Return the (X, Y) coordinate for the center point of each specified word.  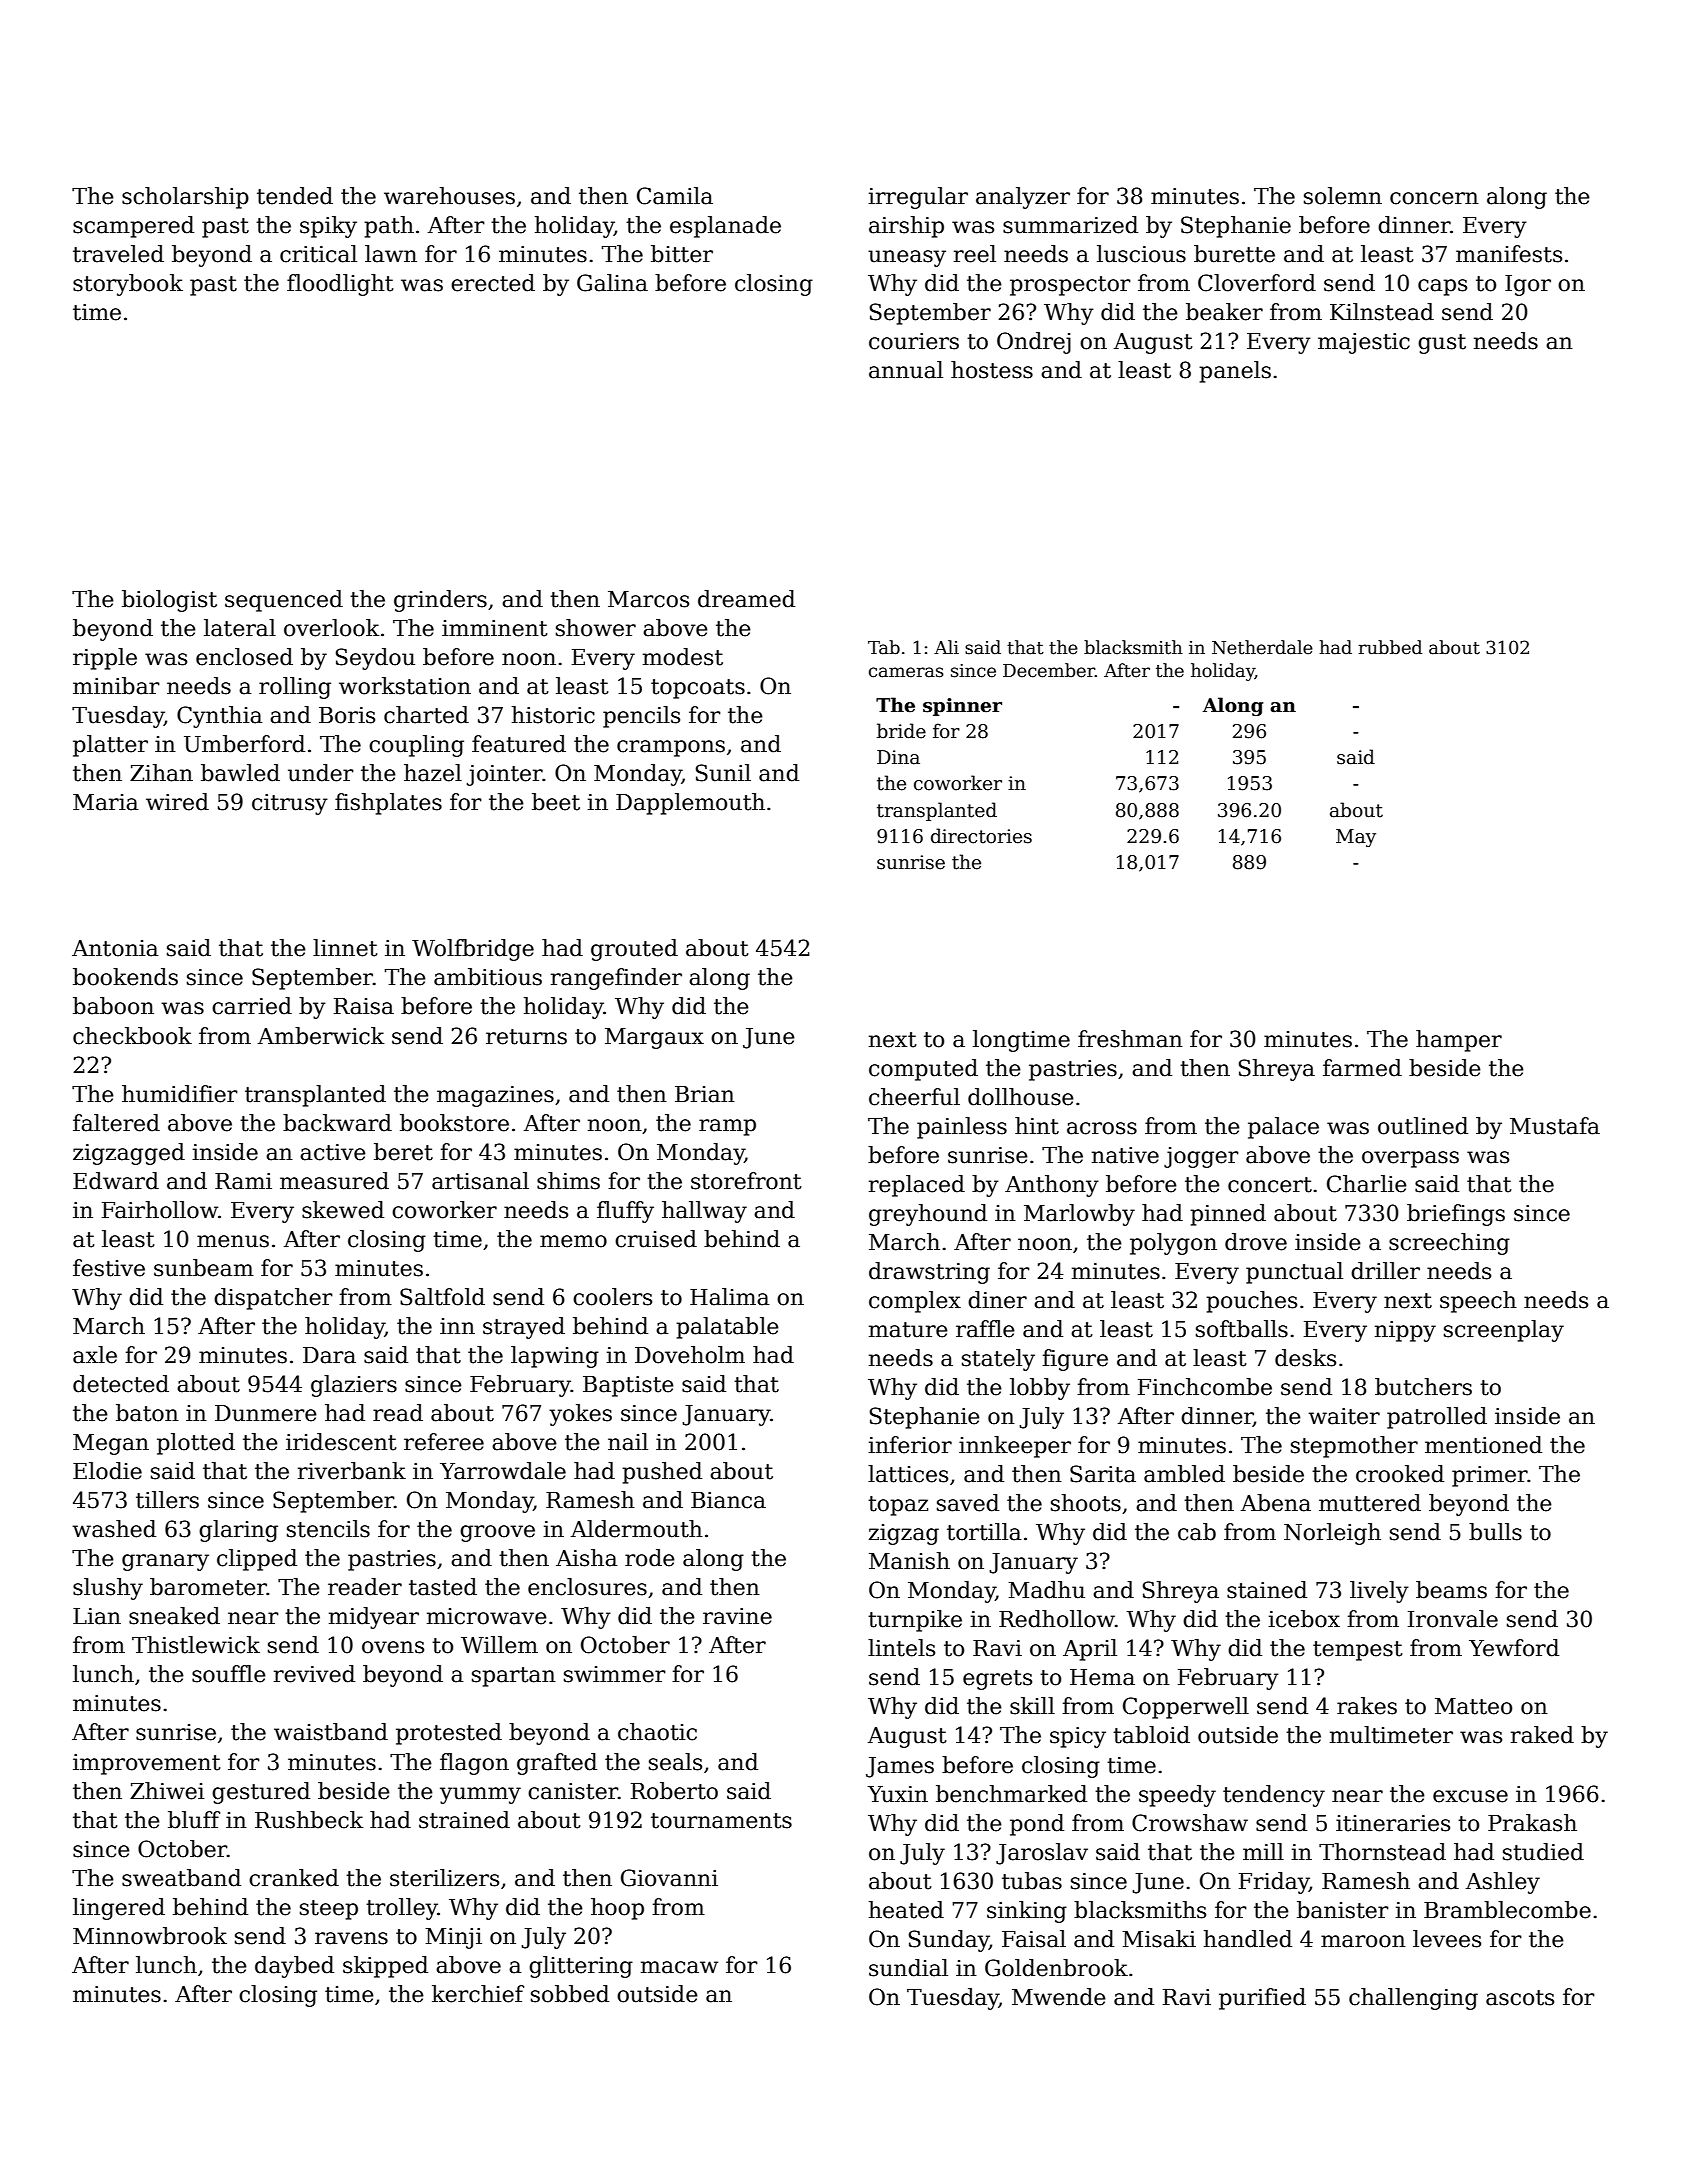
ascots (1520, 1998)
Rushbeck (309, 1820)
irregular (918, 198)
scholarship (185, 198)
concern (1434, 198)
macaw (679, 1967)
